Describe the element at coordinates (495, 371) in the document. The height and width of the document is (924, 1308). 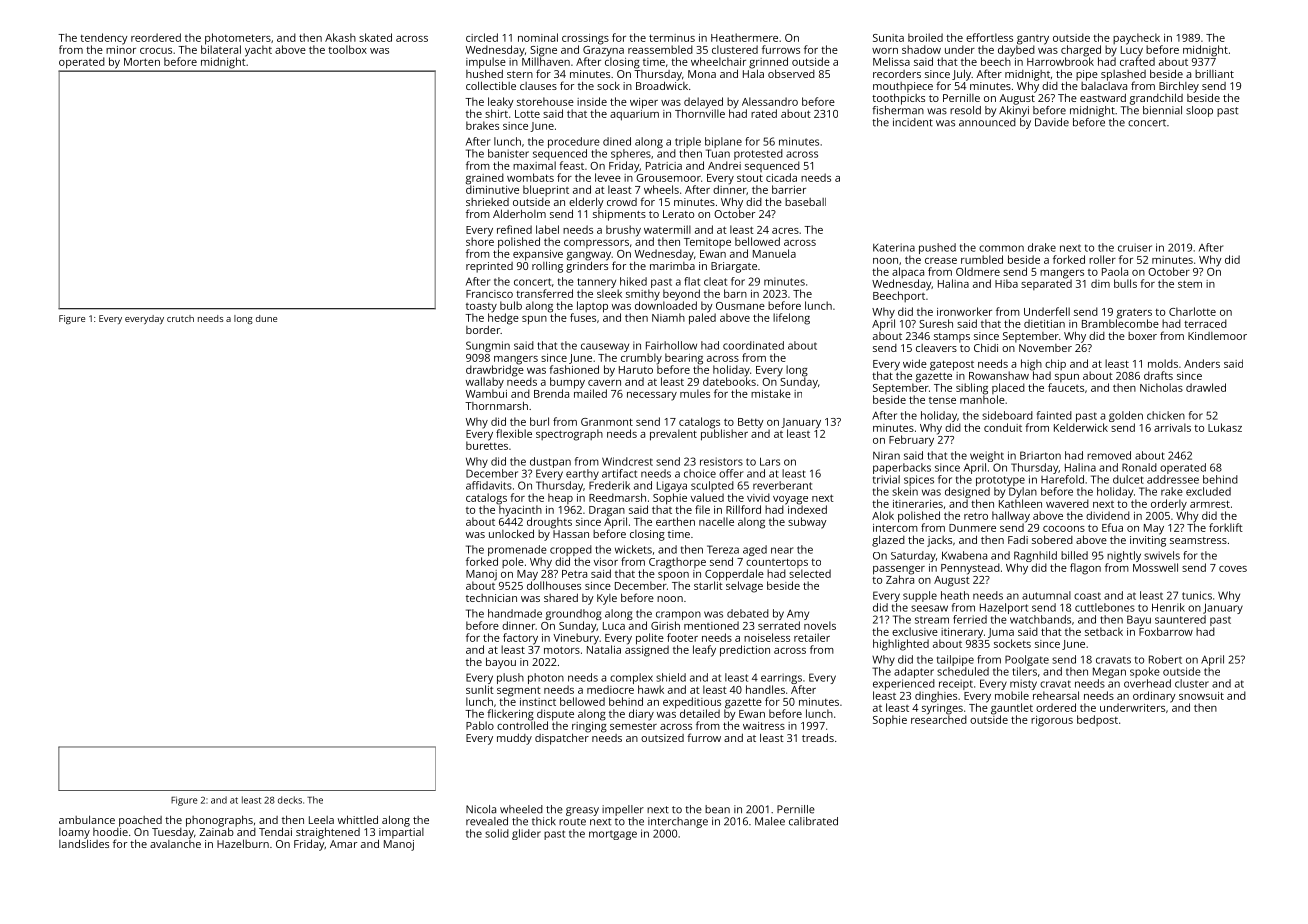
I see `drawbridge` at that location.
